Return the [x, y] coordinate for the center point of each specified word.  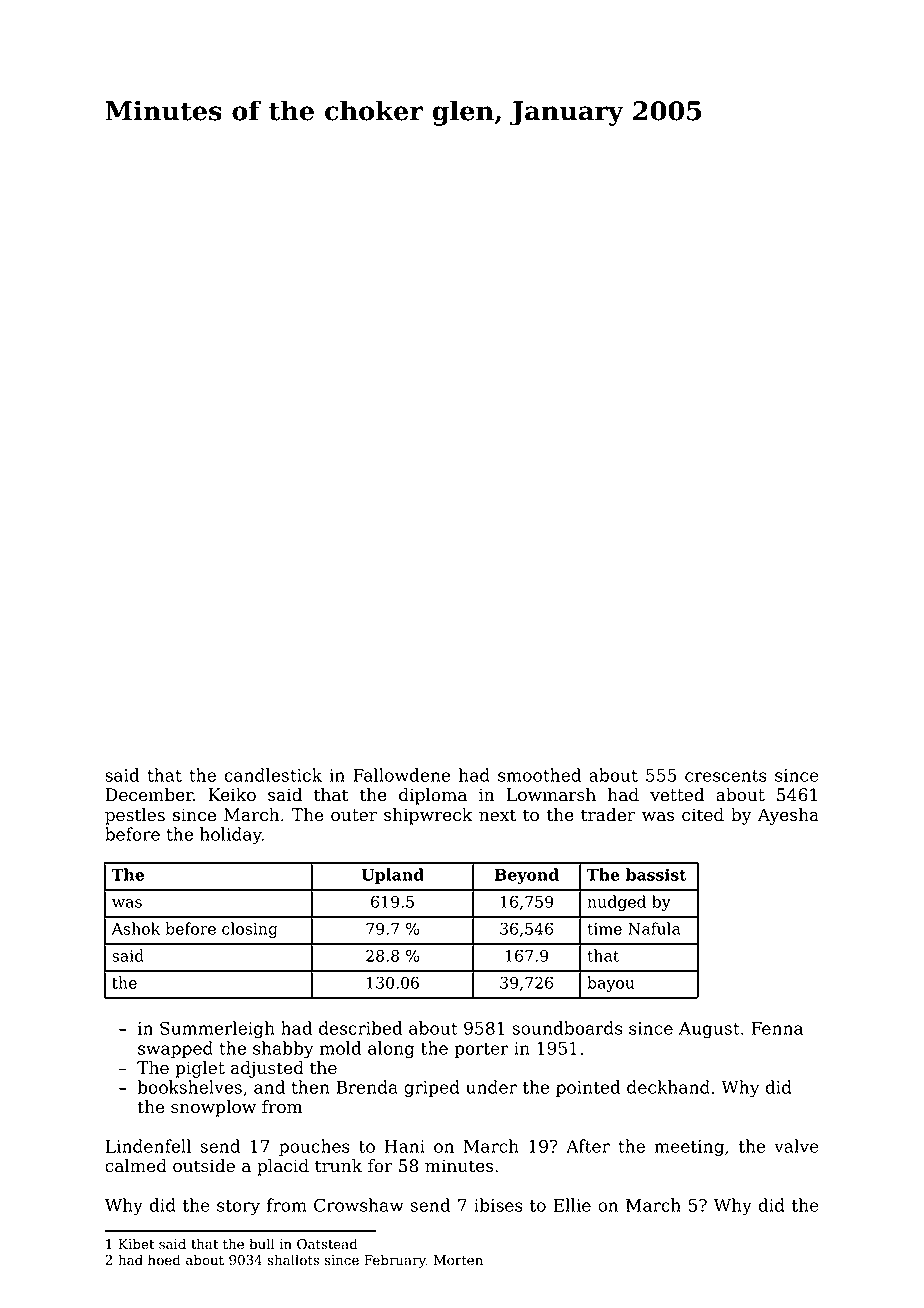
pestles [135, 816]
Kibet [137, 1244]
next [497, 815]
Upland [392, 876]
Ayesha [788, 816]
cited [703, 815]
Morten [458, 1260]
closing [250, 930]
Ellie [572, 1205]
